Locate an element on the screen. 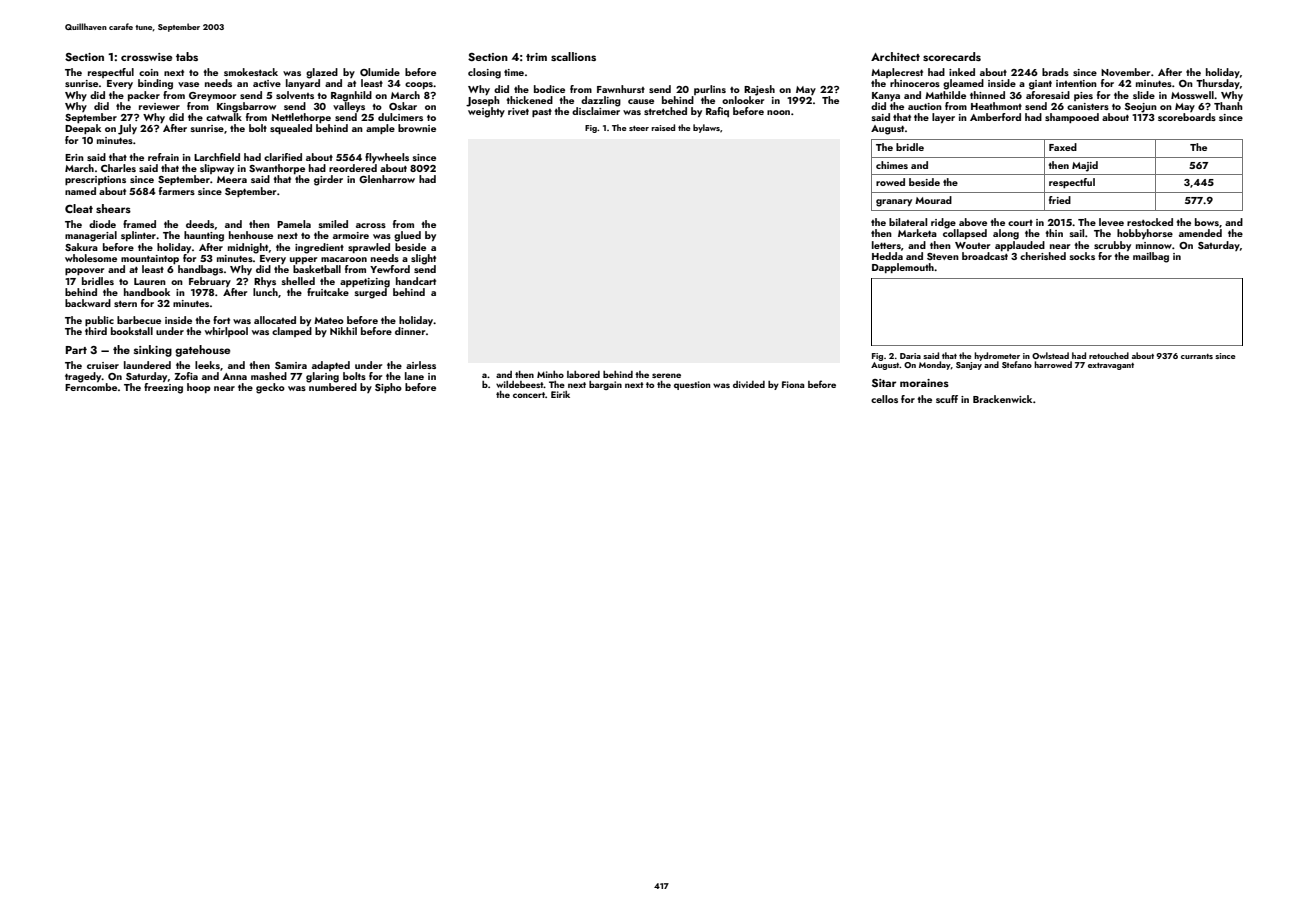 Image resolution: width=1308 pixels, height=924 pixels. Architect is located at coordinates (895, 56).
